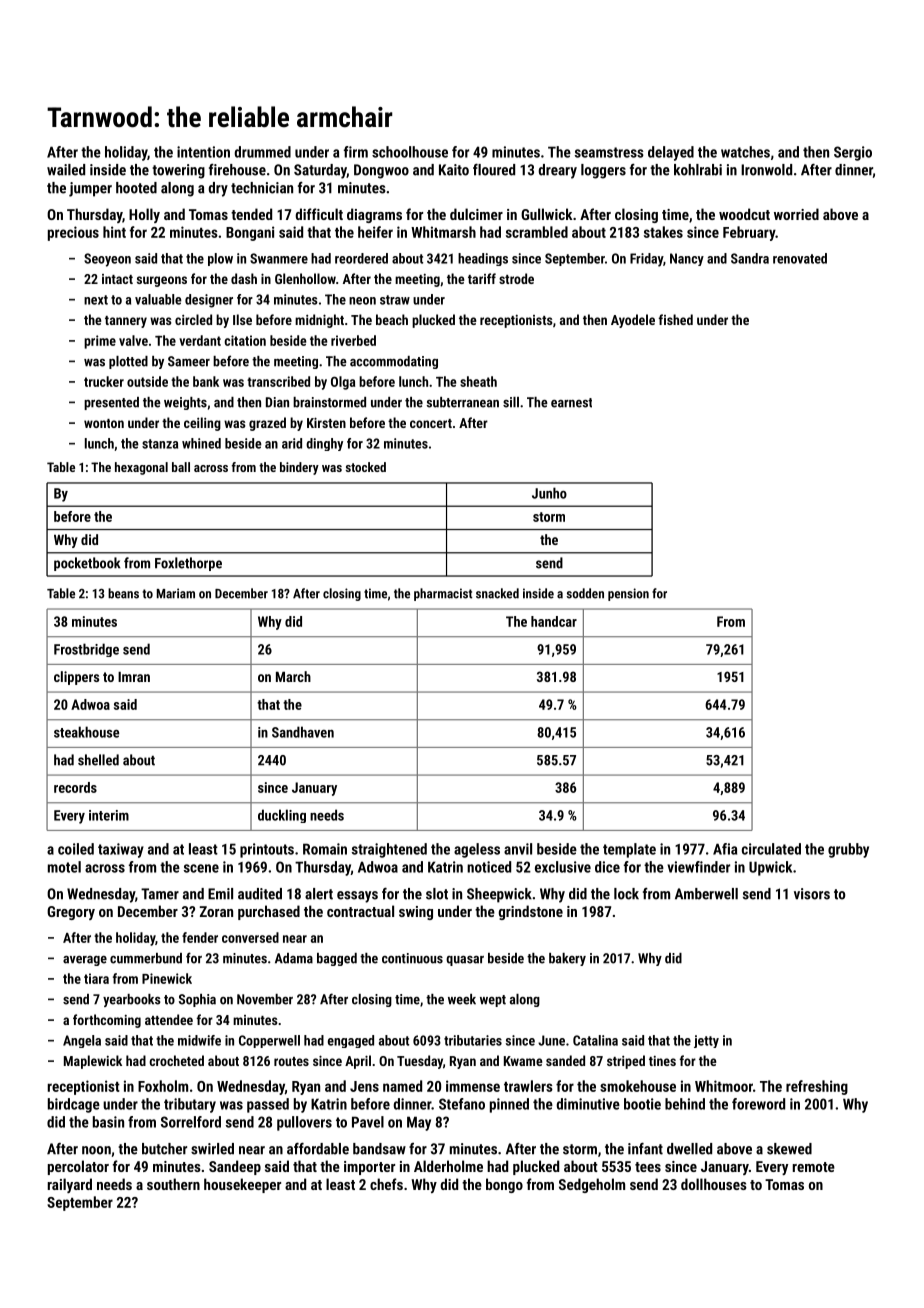 This document has height=1308, width=924. What do you see at coordinates (431, 423) in the document?
I see `concert` at bounding box center [431, 423].
